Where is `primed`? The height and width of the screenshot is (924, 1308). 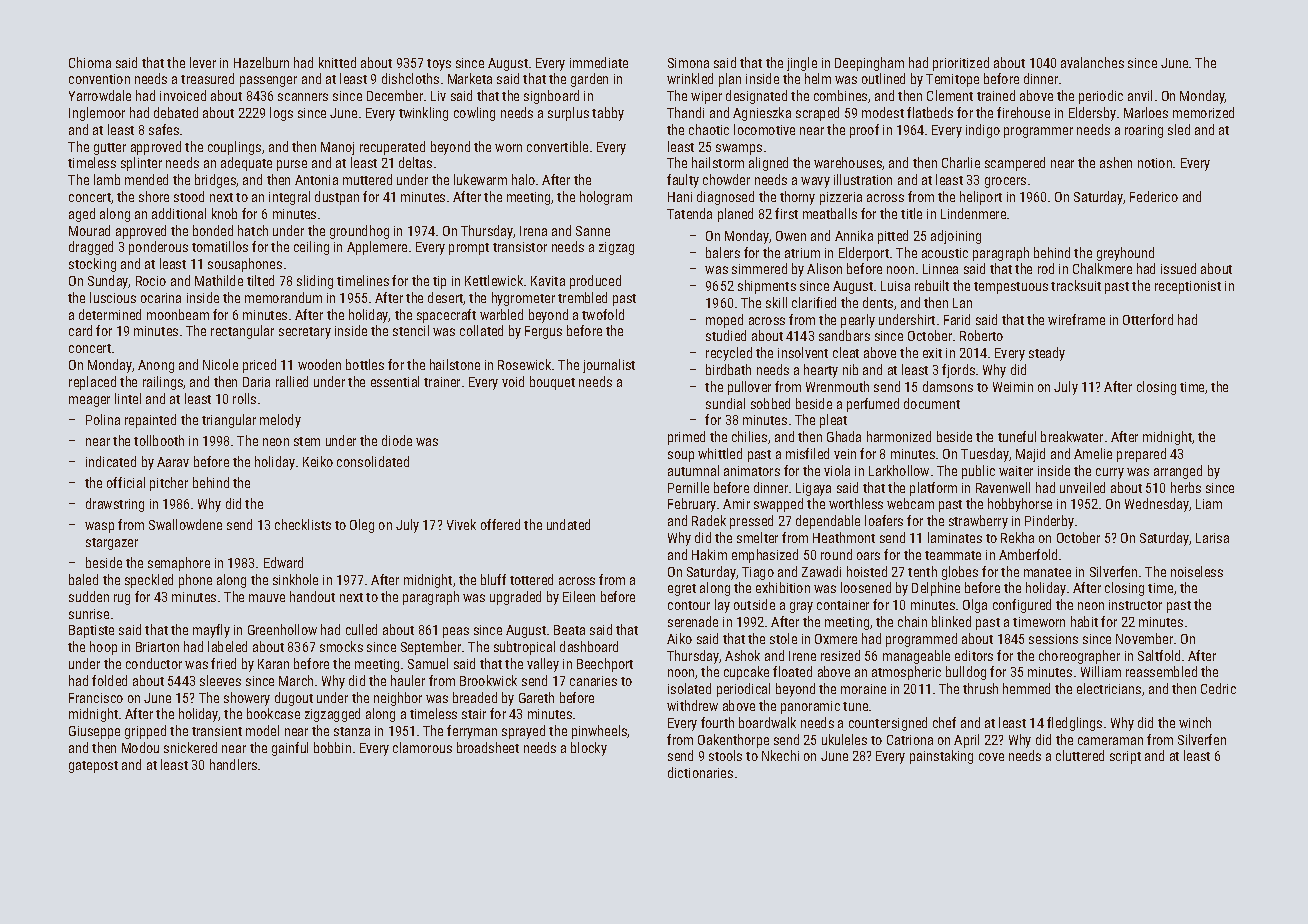 primed is located at coordinates (686, 438).
